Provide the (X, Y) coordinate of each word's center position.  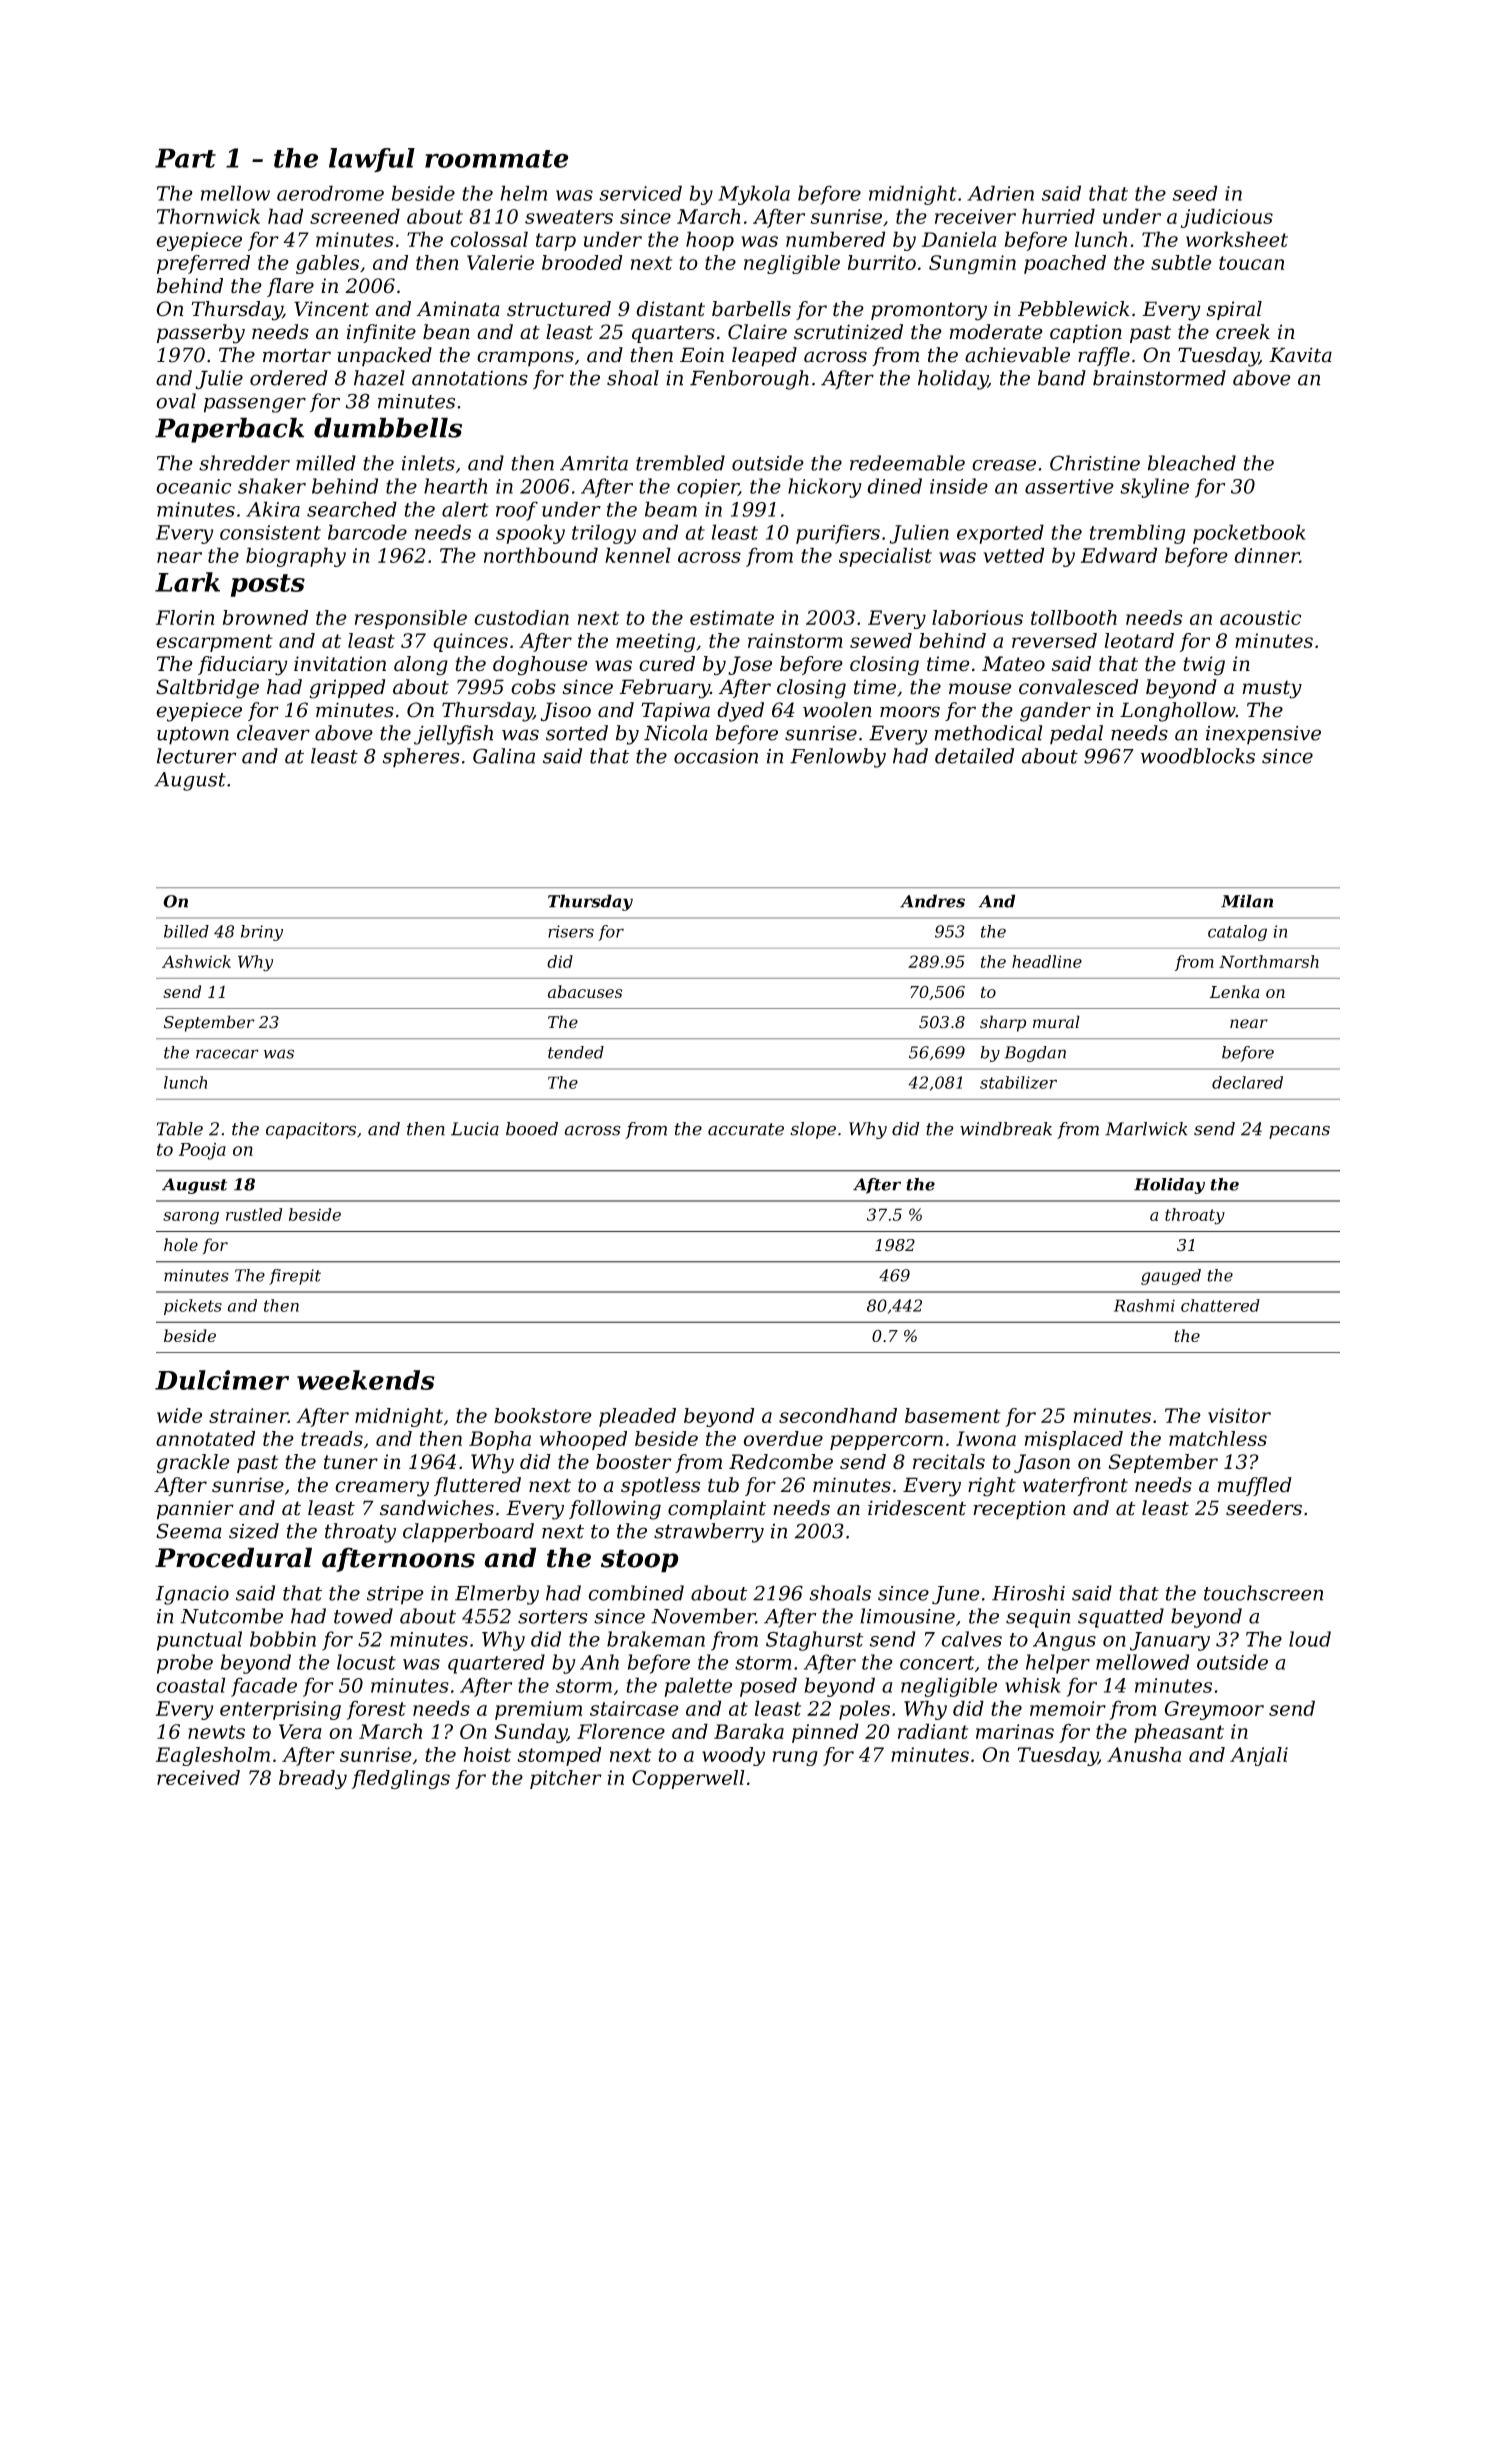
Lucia (475, 1129)
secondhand (838, 1415)
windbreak (1006, 1129)
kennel (638, 555)
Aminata (458, 309)
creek (1243, 332)
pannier (195, 1510)
